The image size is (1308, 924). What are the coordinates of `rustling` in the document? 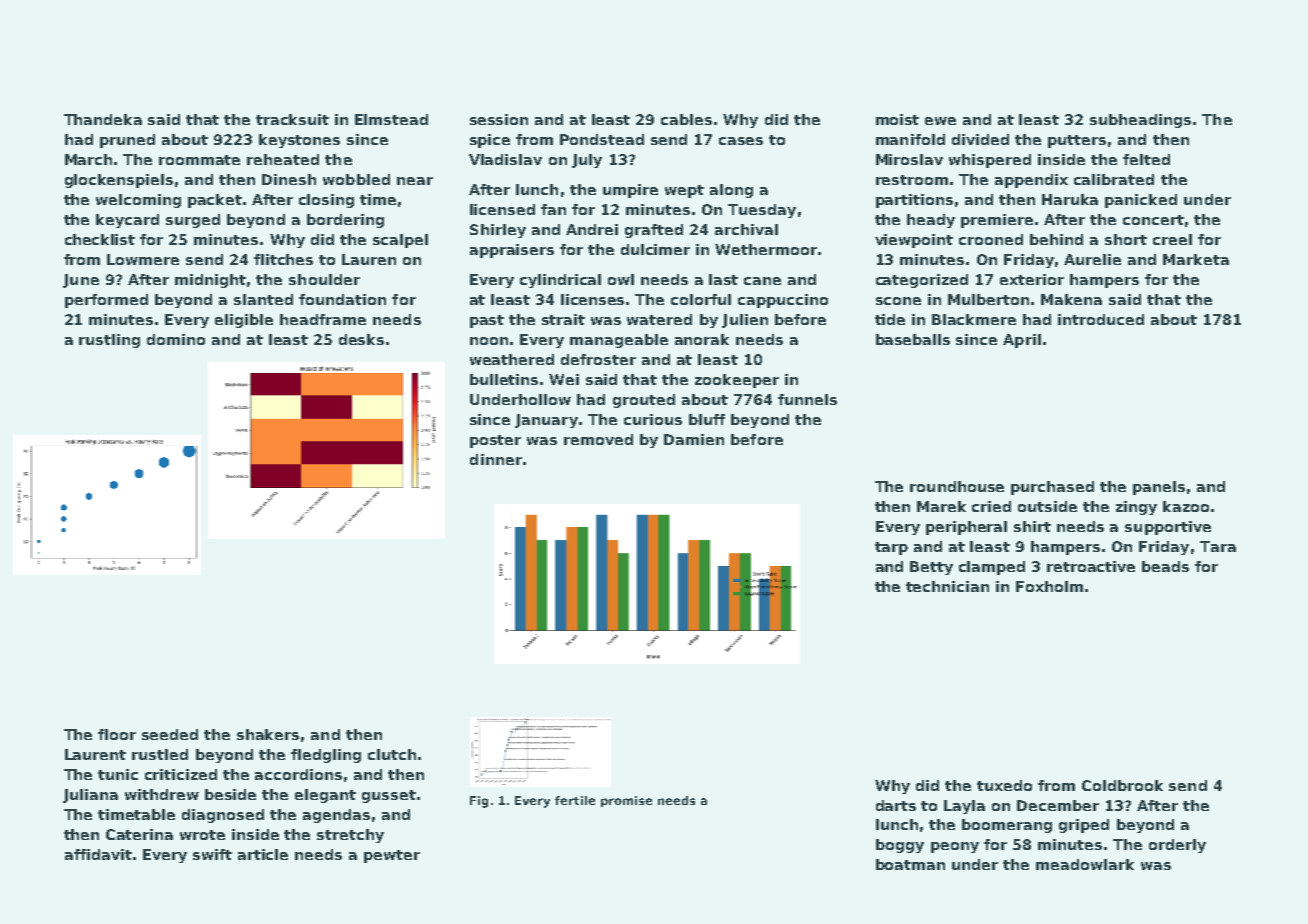 It's located at (109, 341).
